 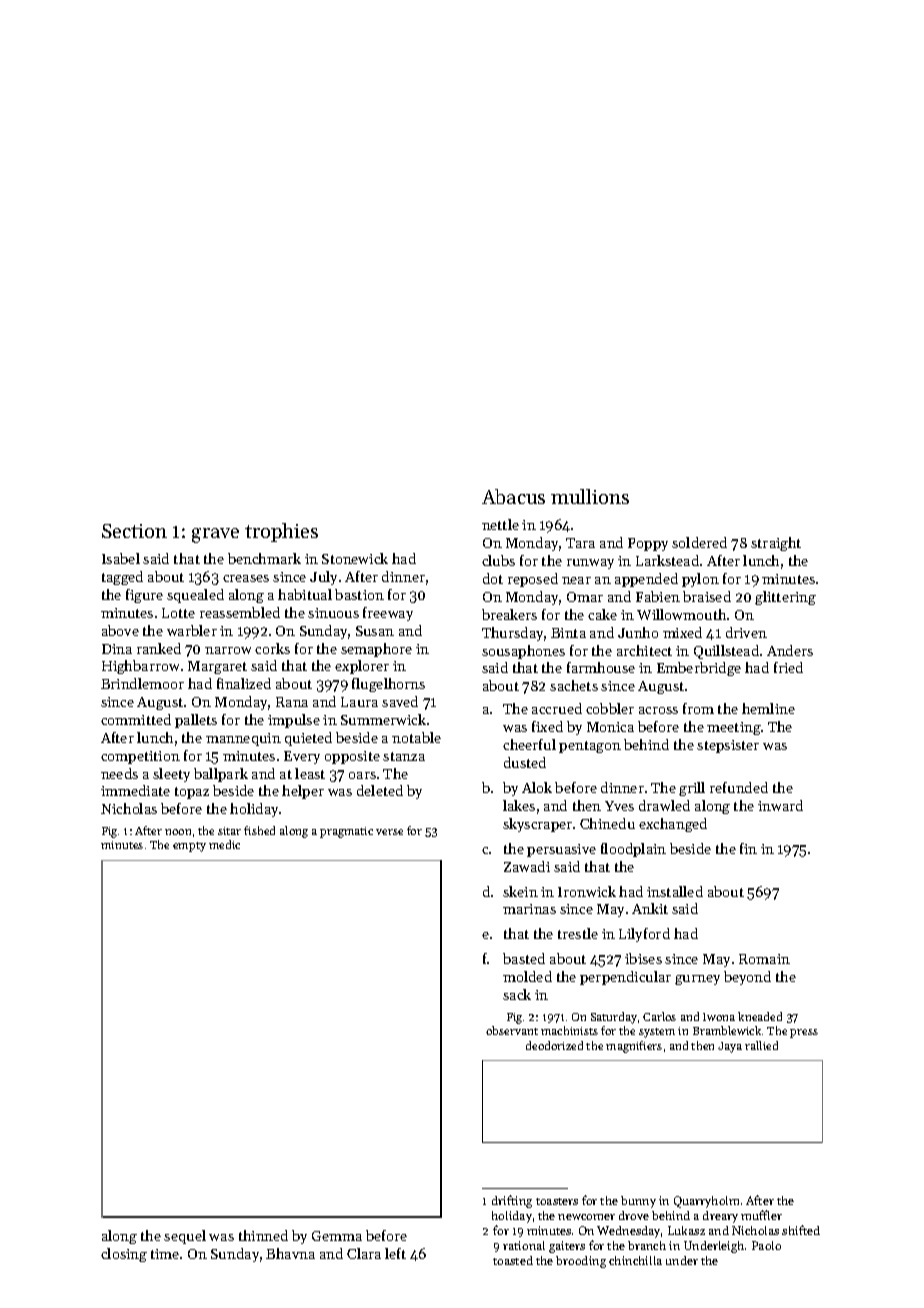 I want to click on left, so click(x=395, y=1253).
